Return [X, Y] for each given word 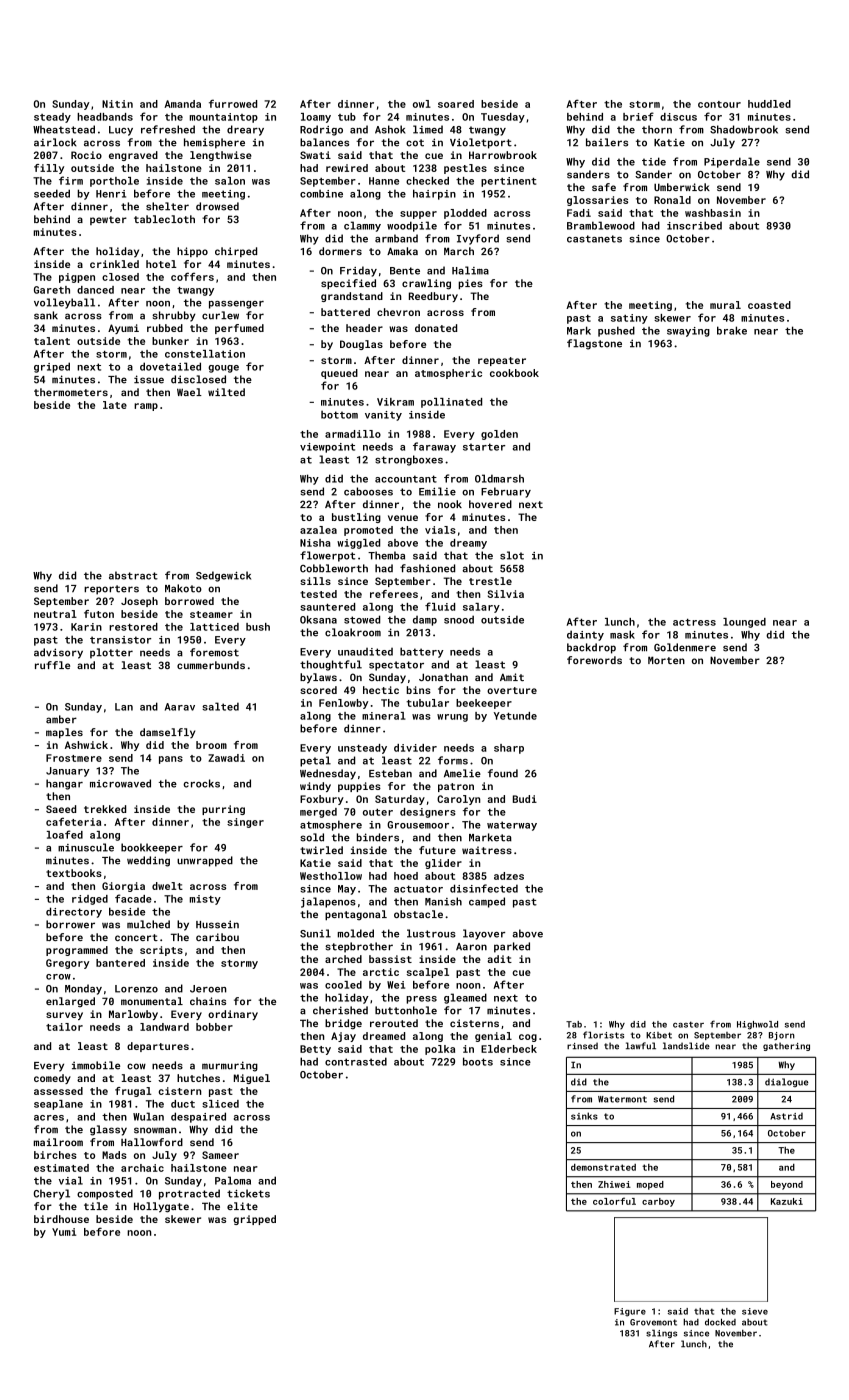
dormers [340, 251]
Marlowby [133, 1015]
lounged [744, 623]
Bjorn [782, 1036]
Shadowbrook [744, 129]
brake [732, 330]
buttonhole [406, 1010]
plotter [111, 653]
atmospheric [448, 374]
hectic [381, 690]
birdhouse [61, 1219]
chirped [236, 252]
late [115, 405]
